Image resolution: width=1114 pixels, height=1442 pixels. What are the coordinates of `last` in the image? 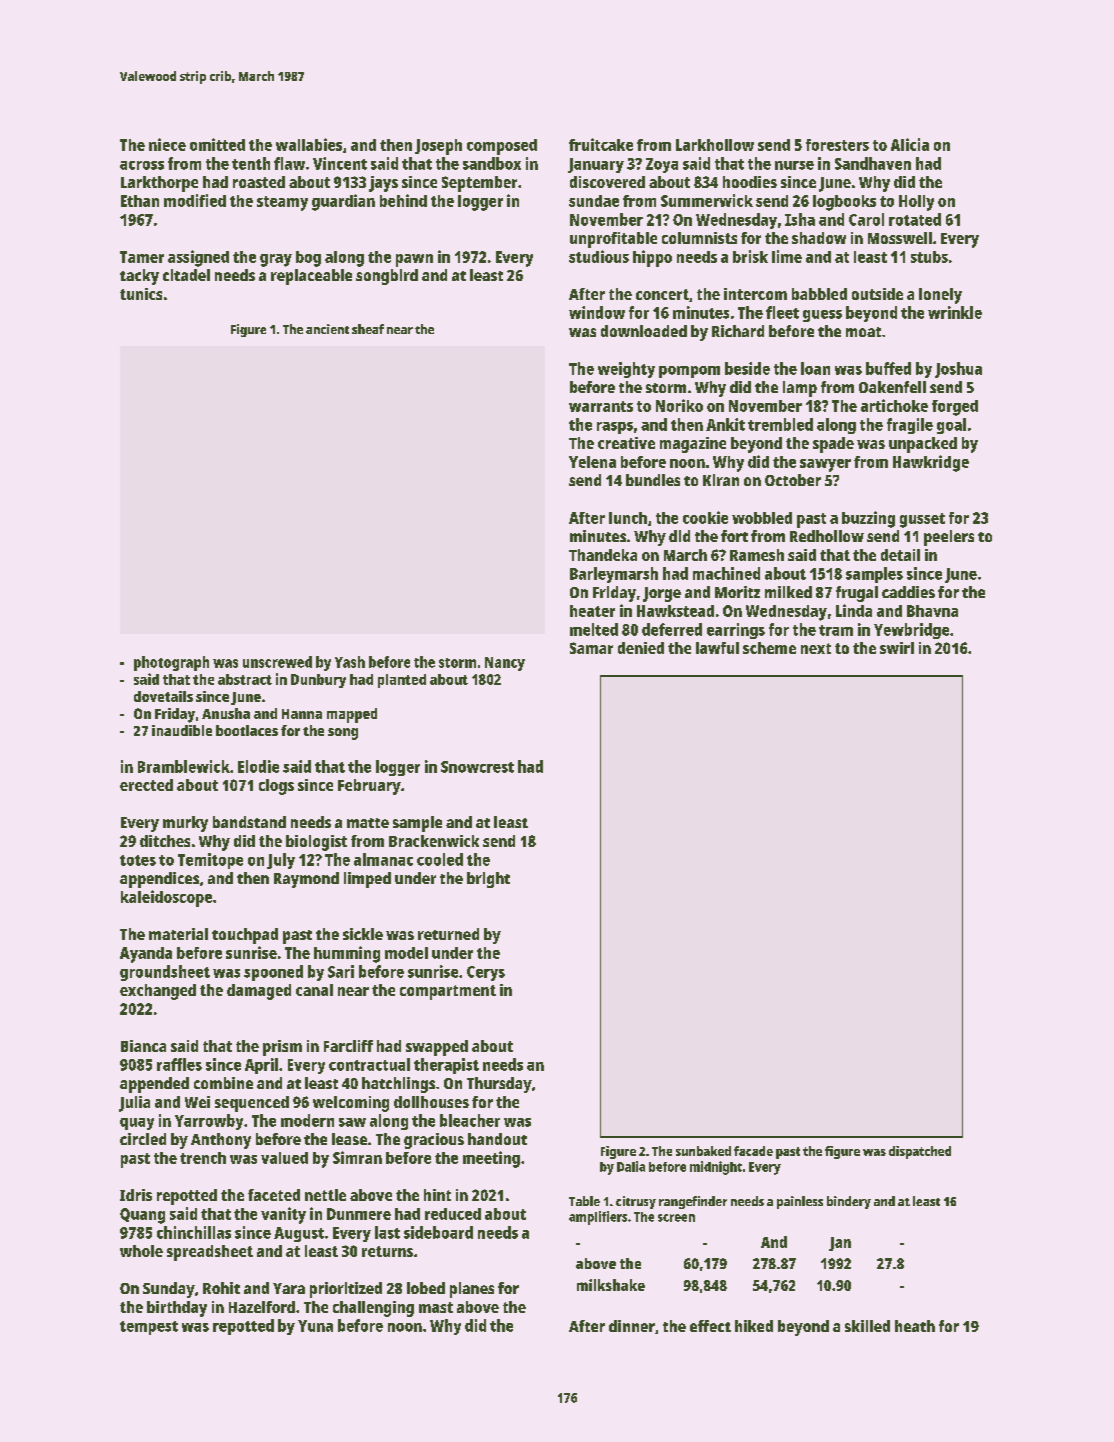 It's located at (387, 1232).
